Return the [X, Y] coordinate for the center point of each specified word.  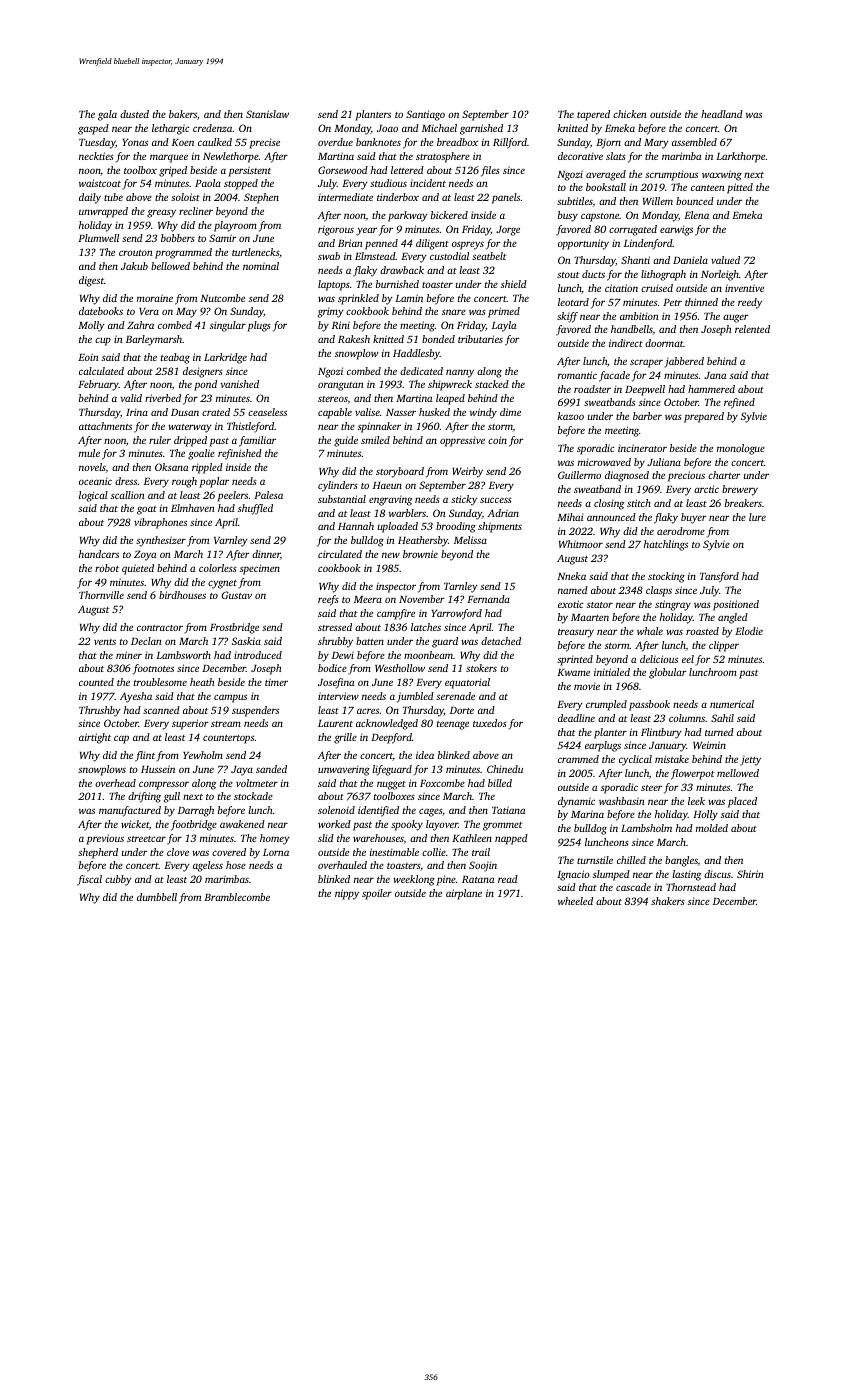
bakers [183, 114]
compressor [164, 785]
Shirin [750, 874]
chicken [630, 114]
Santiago [425, 115]
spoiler [377, 894]
